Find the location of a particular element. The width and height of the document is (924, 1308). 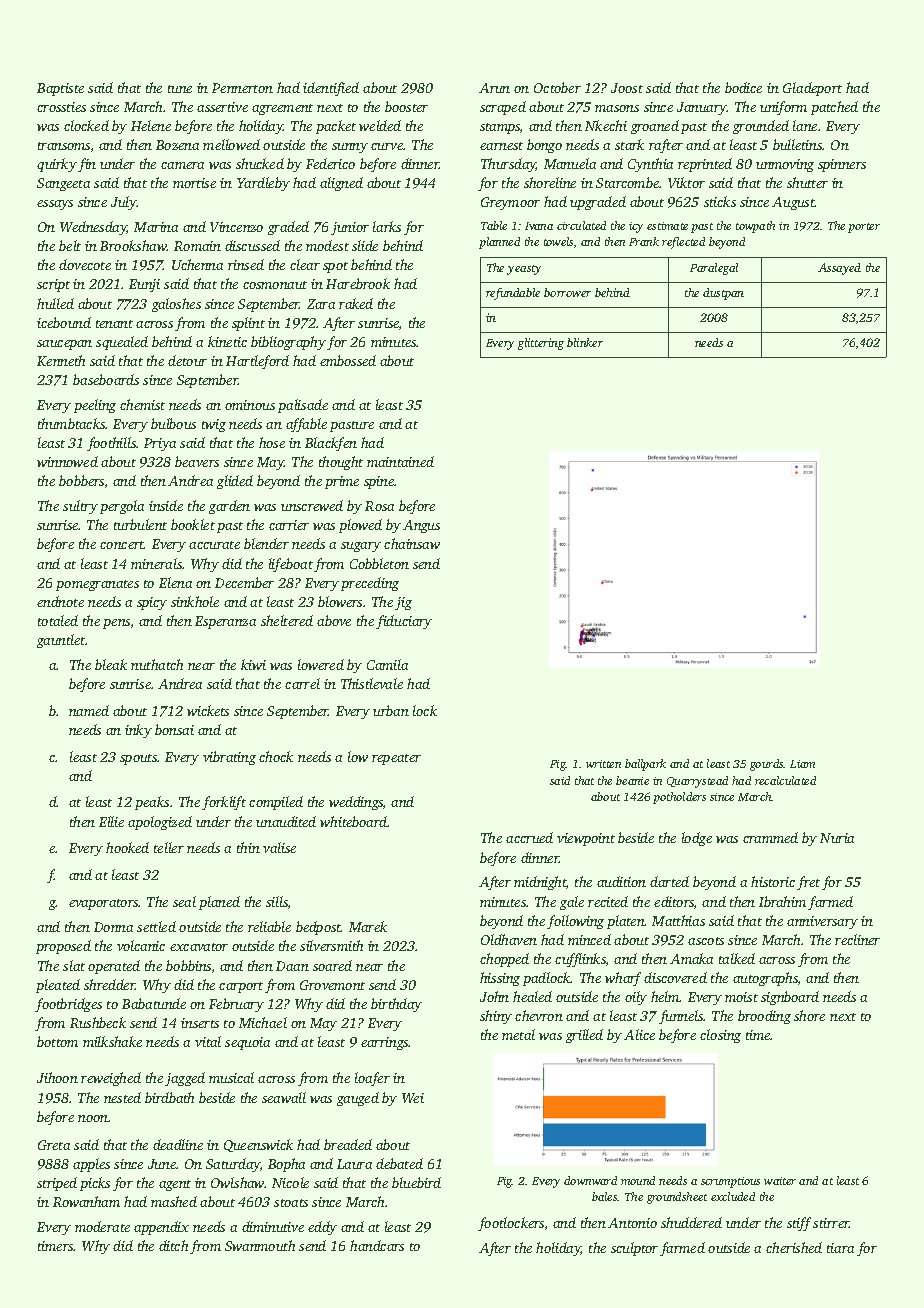

Marek is located at coordinates (368, 926).
